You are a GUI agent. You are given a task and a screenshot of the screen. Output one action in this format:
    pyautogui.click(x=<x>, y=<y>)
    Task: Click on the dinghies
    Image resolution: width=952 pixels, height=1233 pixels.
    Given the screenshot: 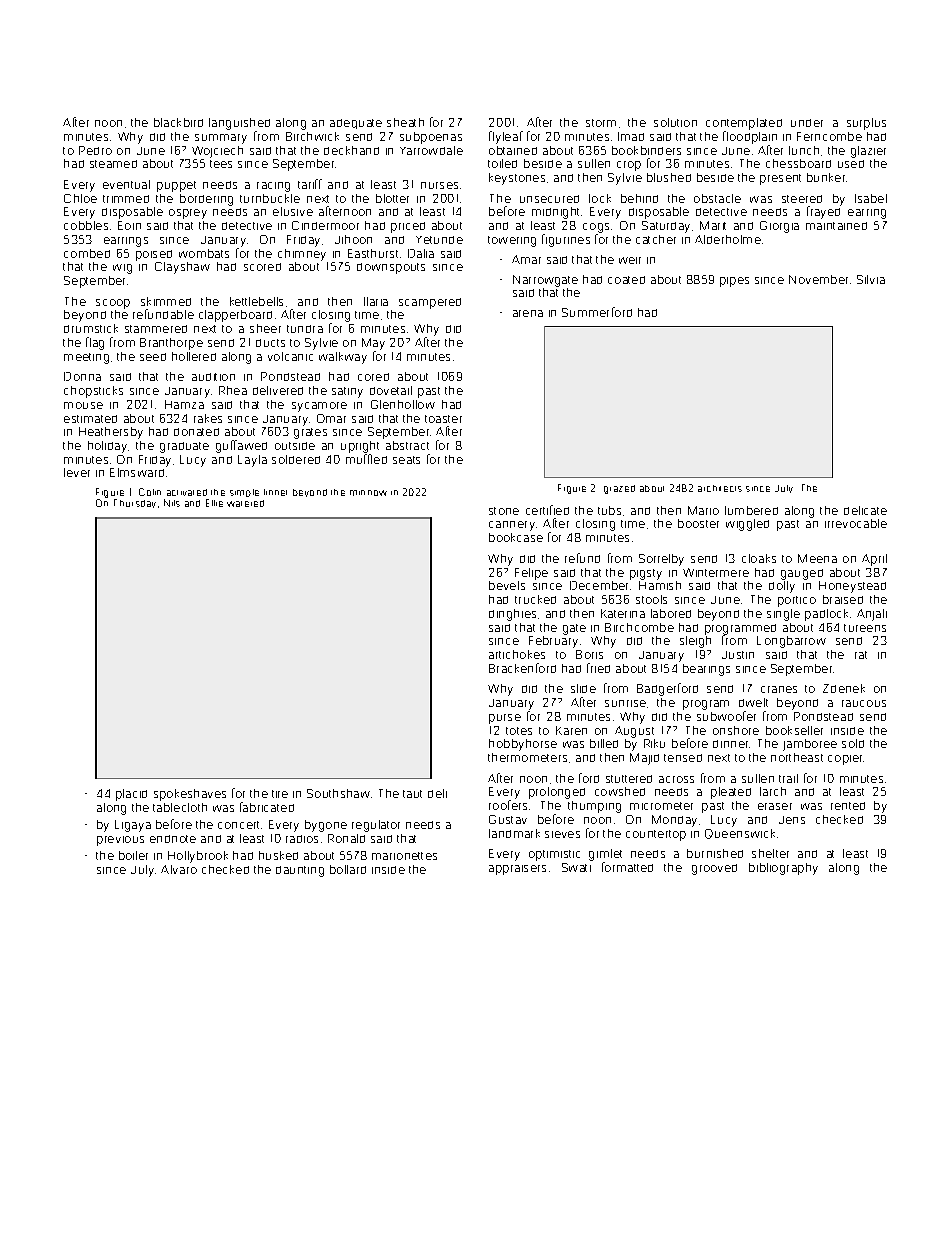 What is the action you would take?
    pyautogui.click(x=512, y=615)
